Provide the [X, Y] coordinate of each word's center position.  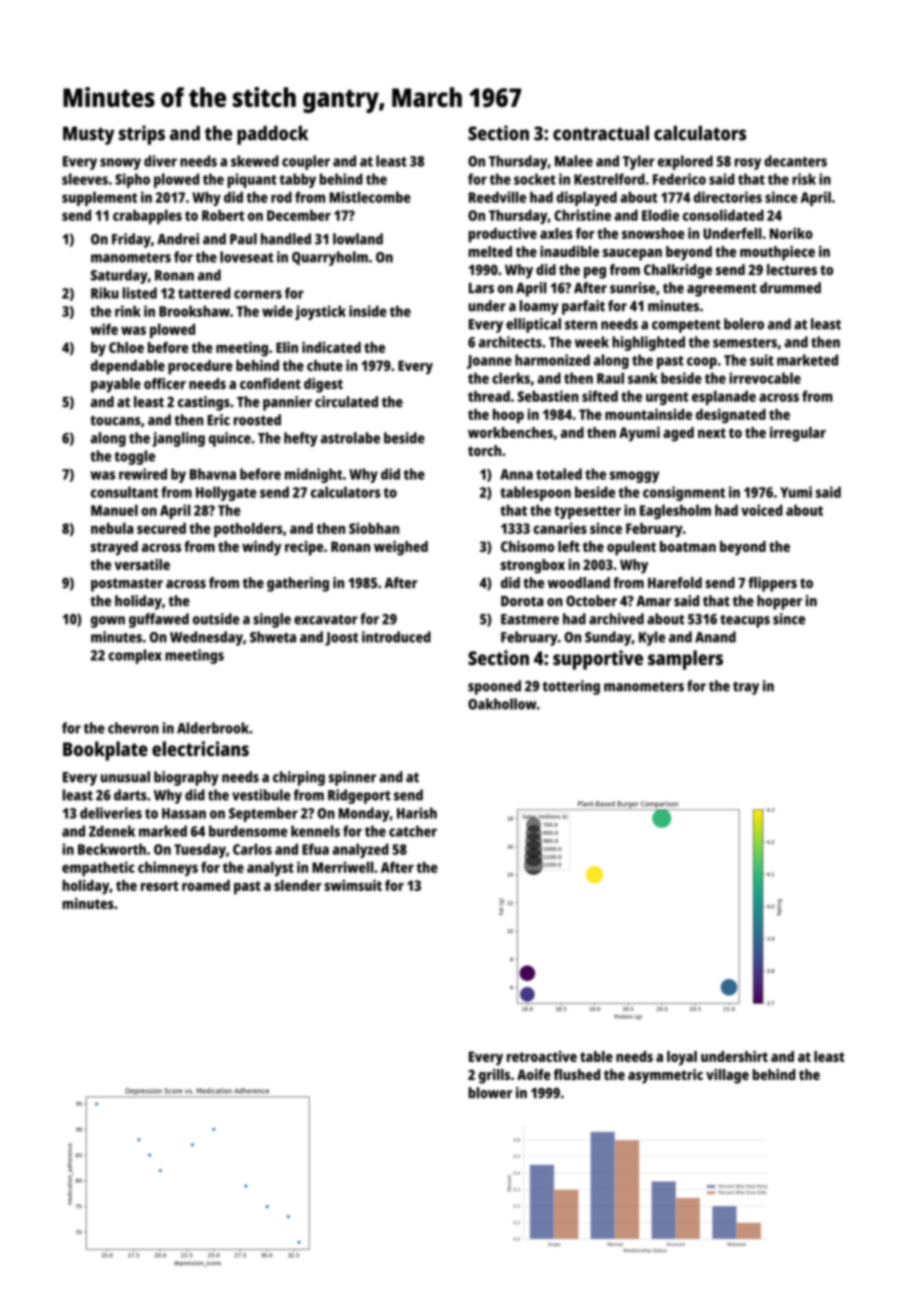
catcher [413, 831]
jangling [178, 439]
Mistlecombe [370, 197]
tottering [571, 687]
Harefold [675, 582]
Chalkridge [678, 271]
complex [135, 656]
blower [490, 1093]
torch [484, 450]
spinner [352, 778]
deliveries [111, 813]
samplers [685, 660]
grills [494, 1076]
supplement [99, 198]
